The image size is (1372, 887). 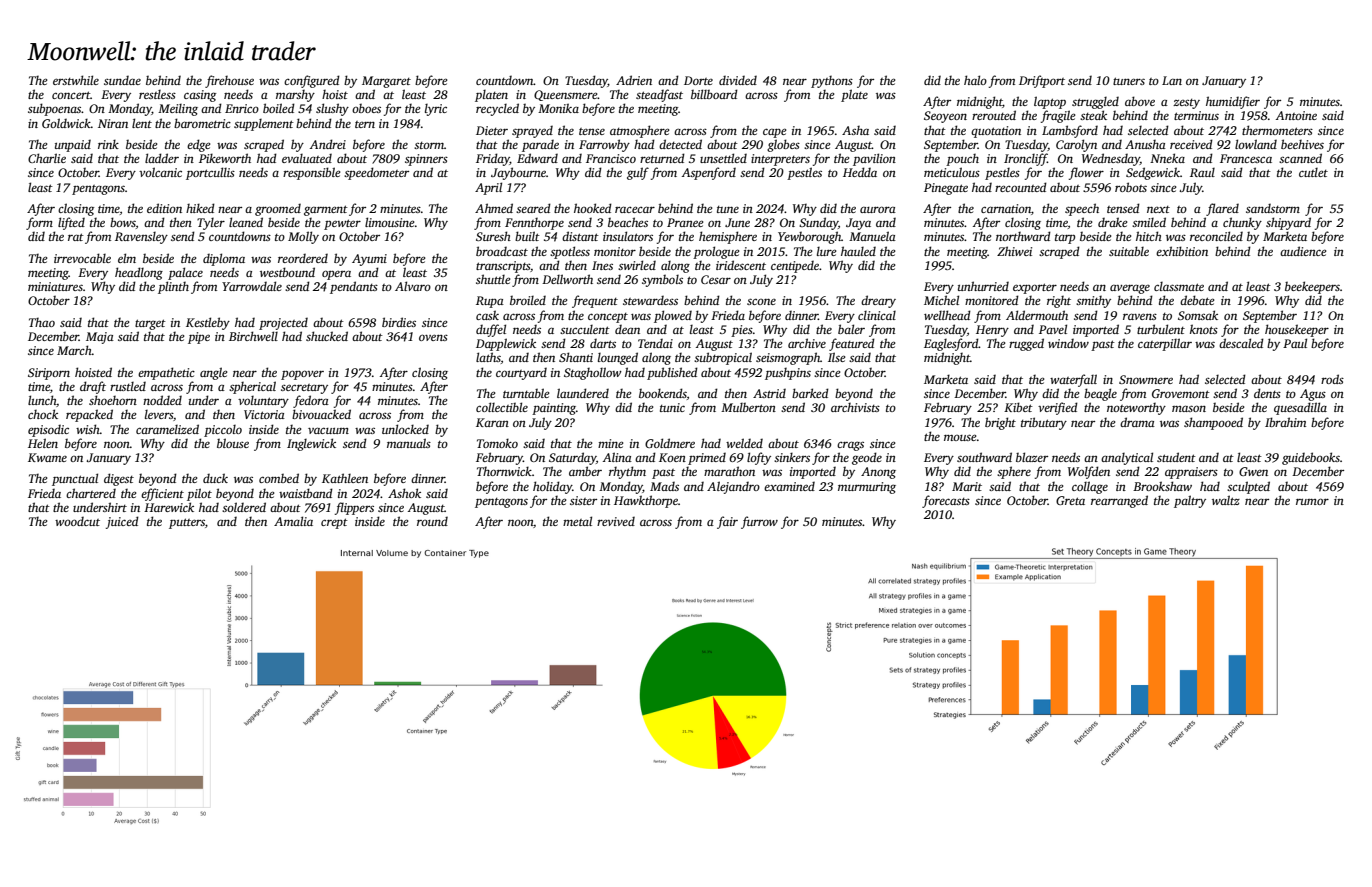 I want to click on Ibrahim, so click(x=1285, y=422).
